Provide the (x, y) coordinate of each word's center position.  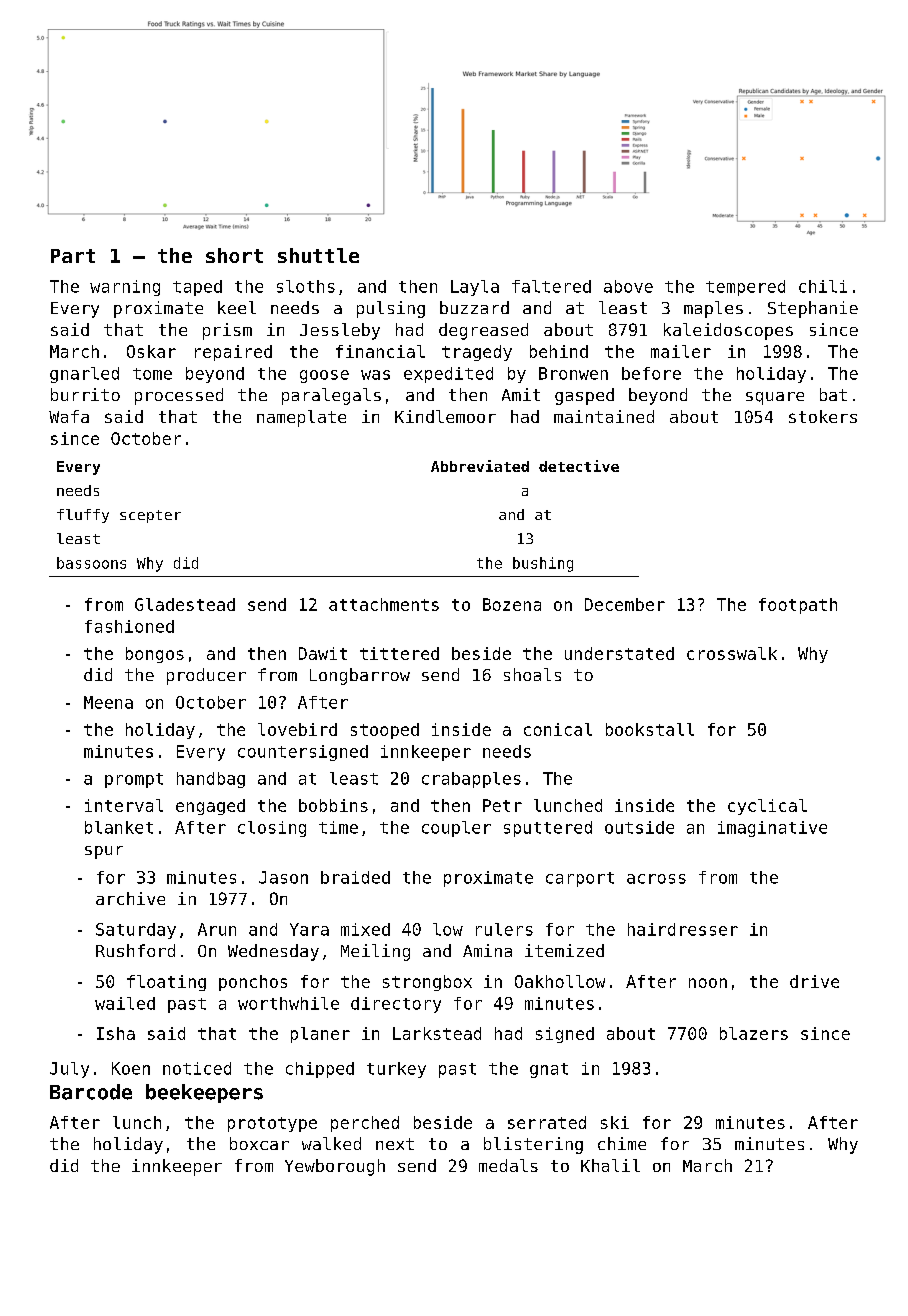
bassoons (91, 563)
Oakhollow (560, 981)
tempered (745, 288)
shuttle (318, 255)
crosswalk (732, 653)
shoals (532, 674)
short (234, 255)
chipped (320, 1070)
